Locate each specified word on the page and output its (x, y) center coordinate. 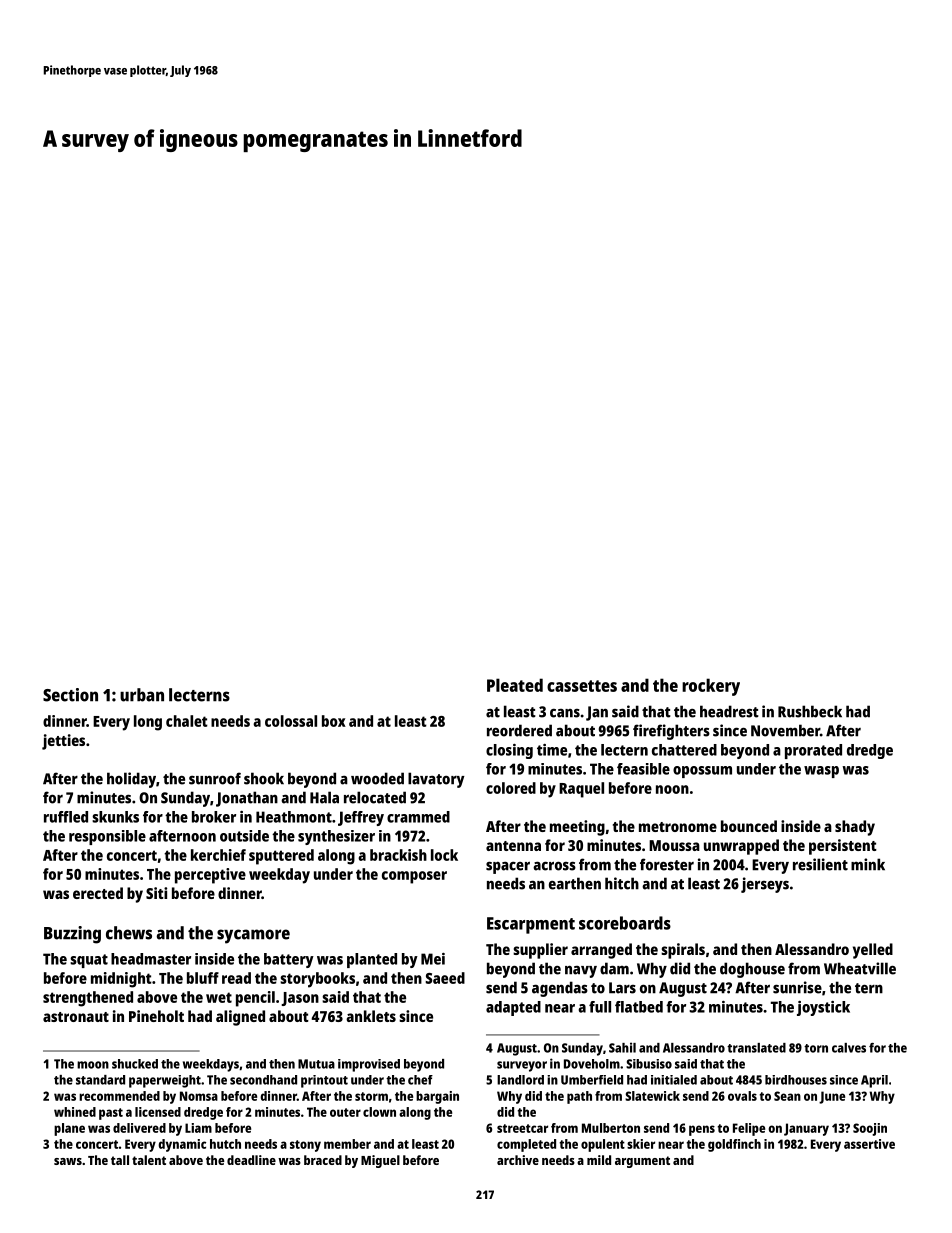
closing (509, 751)
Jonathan (247, 799)
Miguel (380, 1161)
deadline (251, 1160)
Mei (433, 959)
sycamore (253, 936)
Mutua (316, 1064)
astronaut (76, 1017)
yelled (873, 951)
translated (756, 1048)
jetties (63, 742)
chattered (684, 750)
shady (855, 828)
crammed (418, 817)
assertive (869, 1144)
